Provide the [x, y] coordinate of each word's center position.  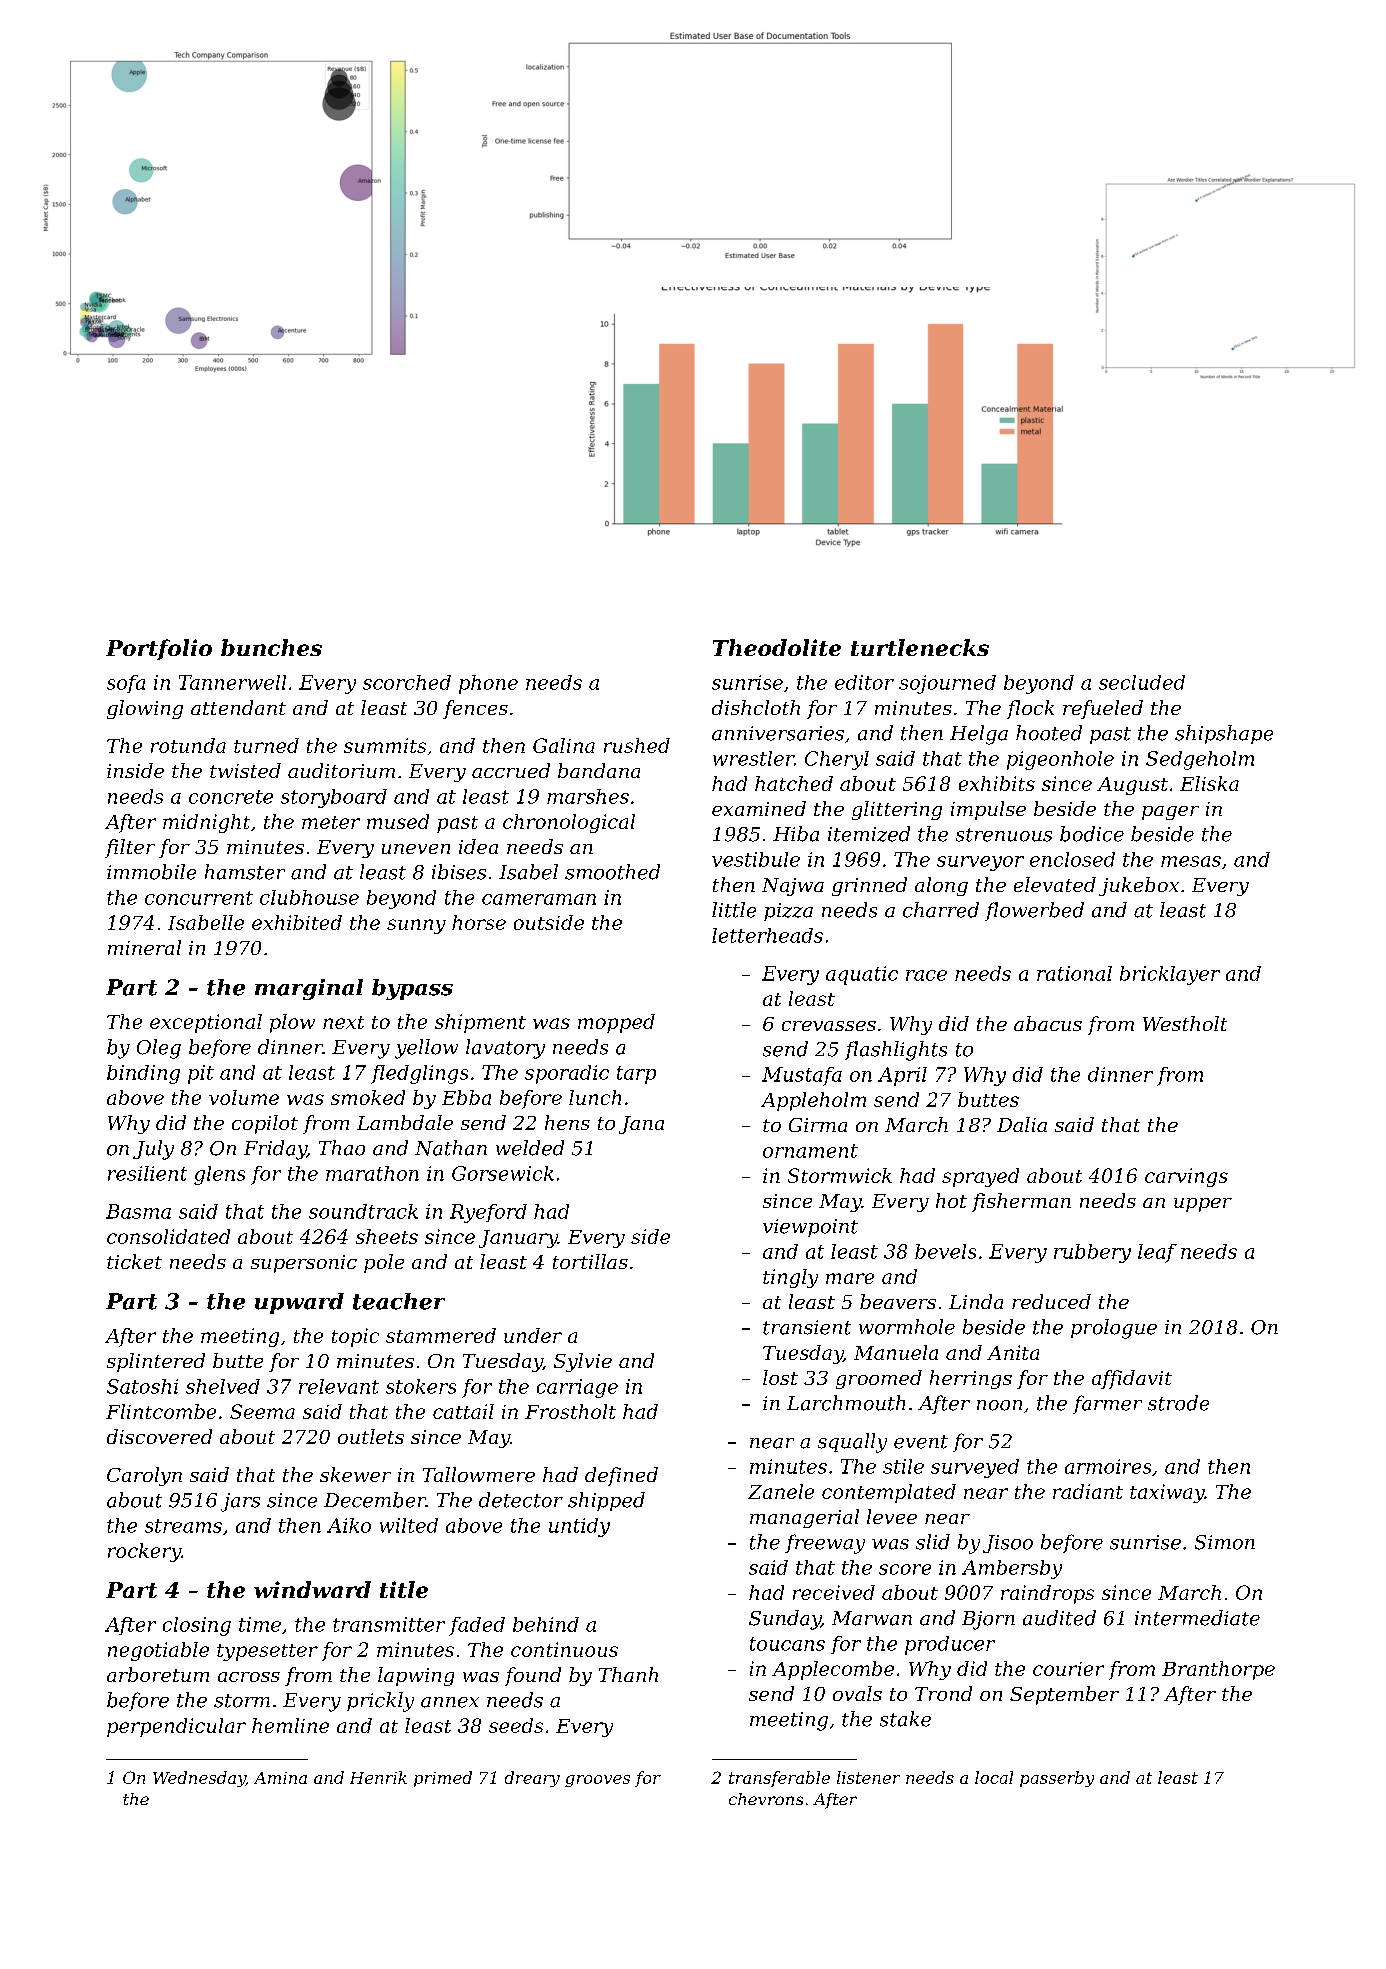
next [343, 1022]
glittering [897, 810]
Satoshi [142, 1386]
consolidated [168, 1236]
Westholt [1185, 1023]
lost [780, 1377]
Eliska [1209, 783]
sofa [126, 684]
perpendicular [176, 1727]
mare [850, 1278]
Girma [818, 1125]
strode [1178, 1403]
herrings [971, 1379]
